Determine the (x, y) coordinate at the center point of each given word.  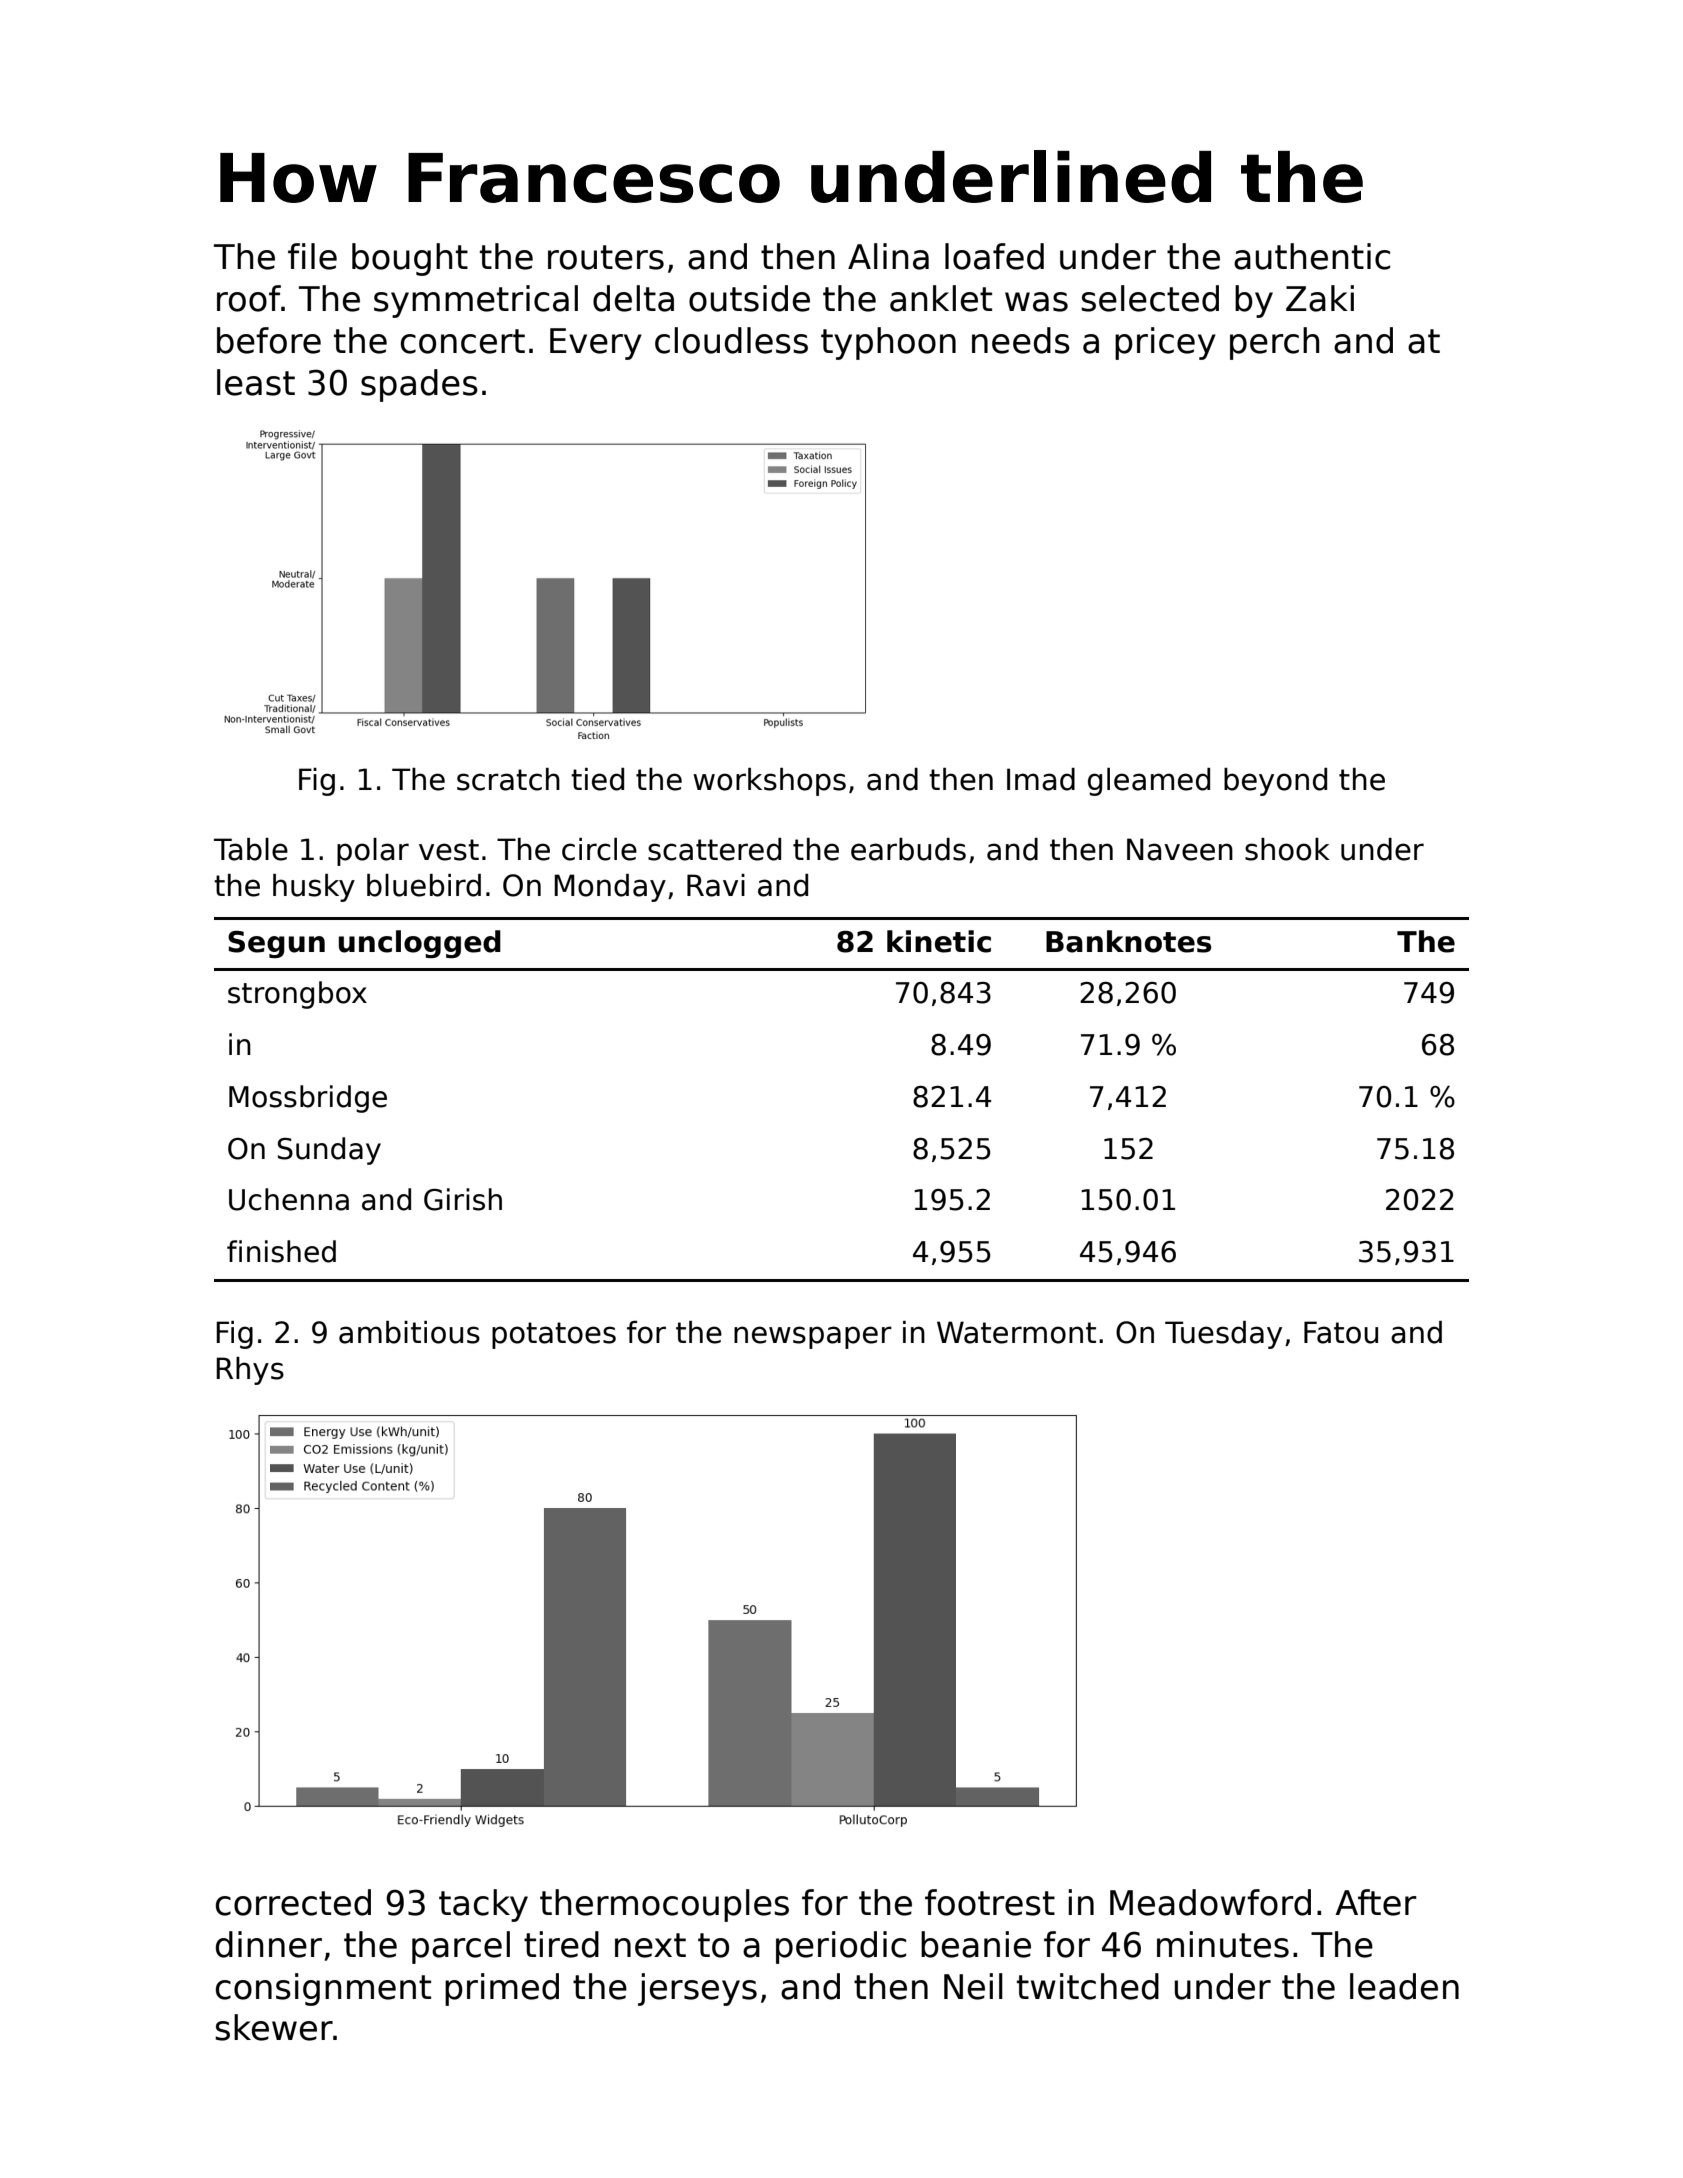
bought (410, 259)
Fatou (1341, 1332)
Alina (888, 256)
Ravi (716, 885)
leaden (1404, 1986)
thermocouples (664, 1905)
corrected (293, 1902)
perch (1274, 343)
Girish (463, 1199)
